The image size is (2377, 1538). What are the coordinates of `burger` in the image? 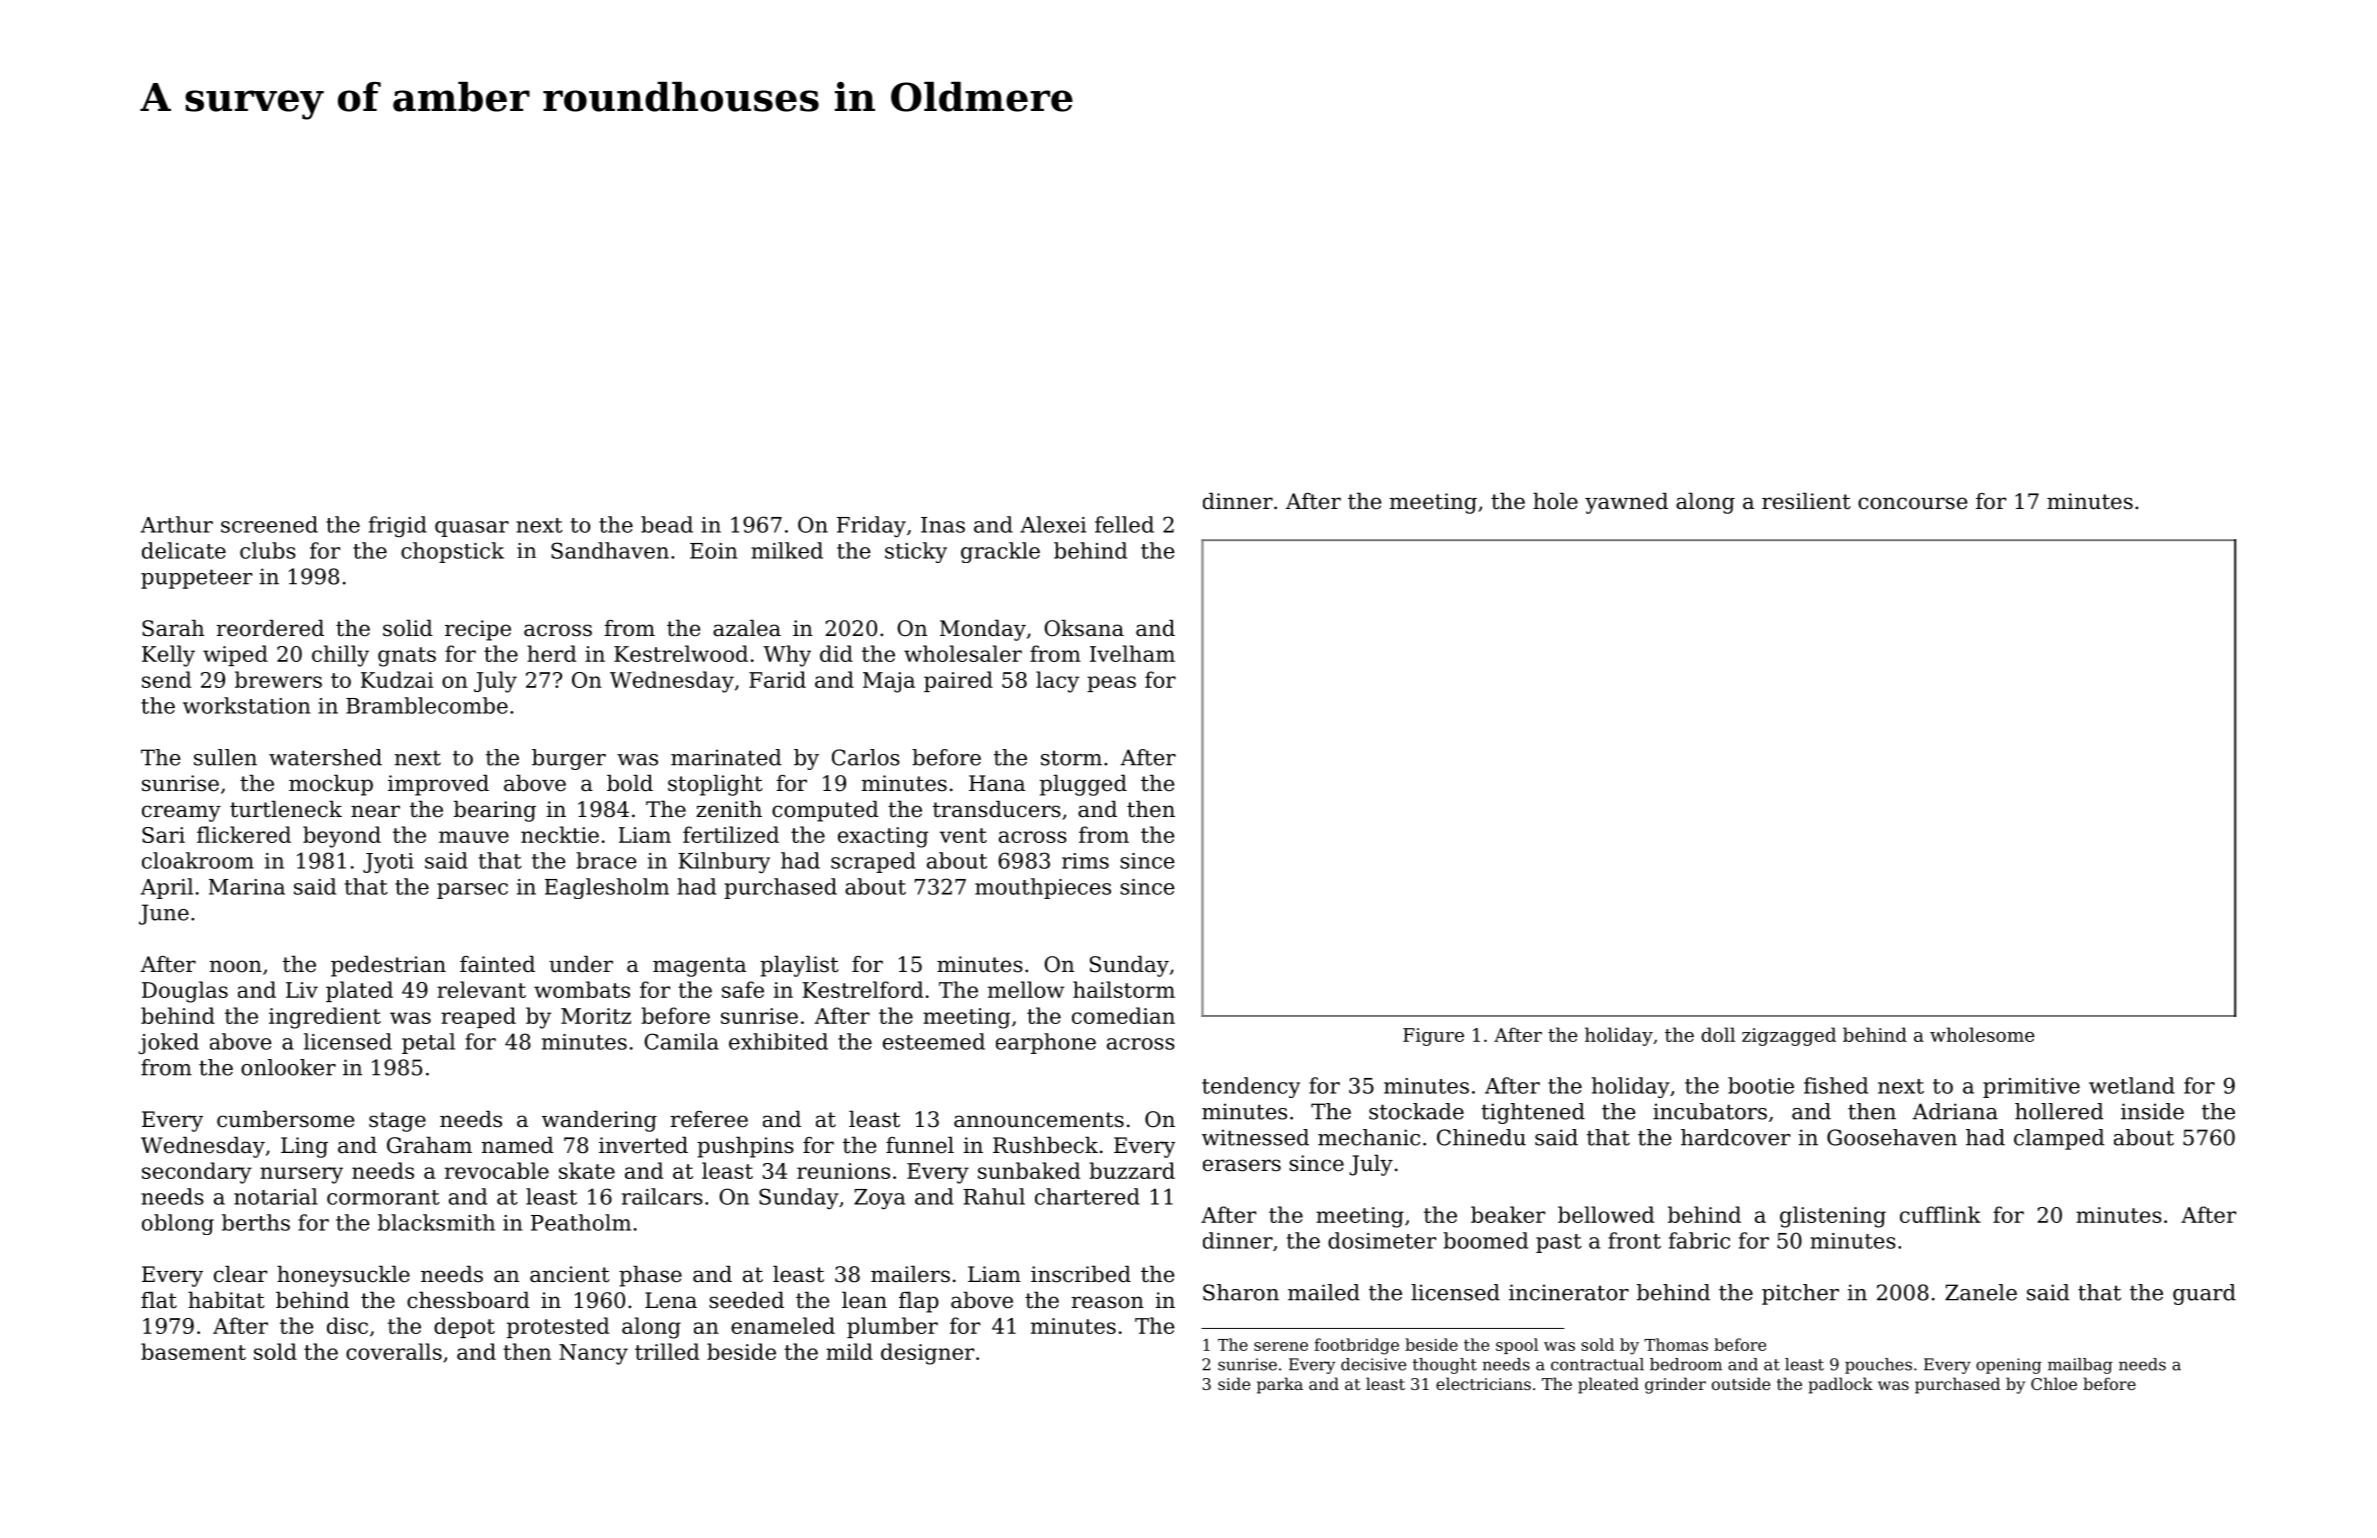 It's located at (569, 759).
